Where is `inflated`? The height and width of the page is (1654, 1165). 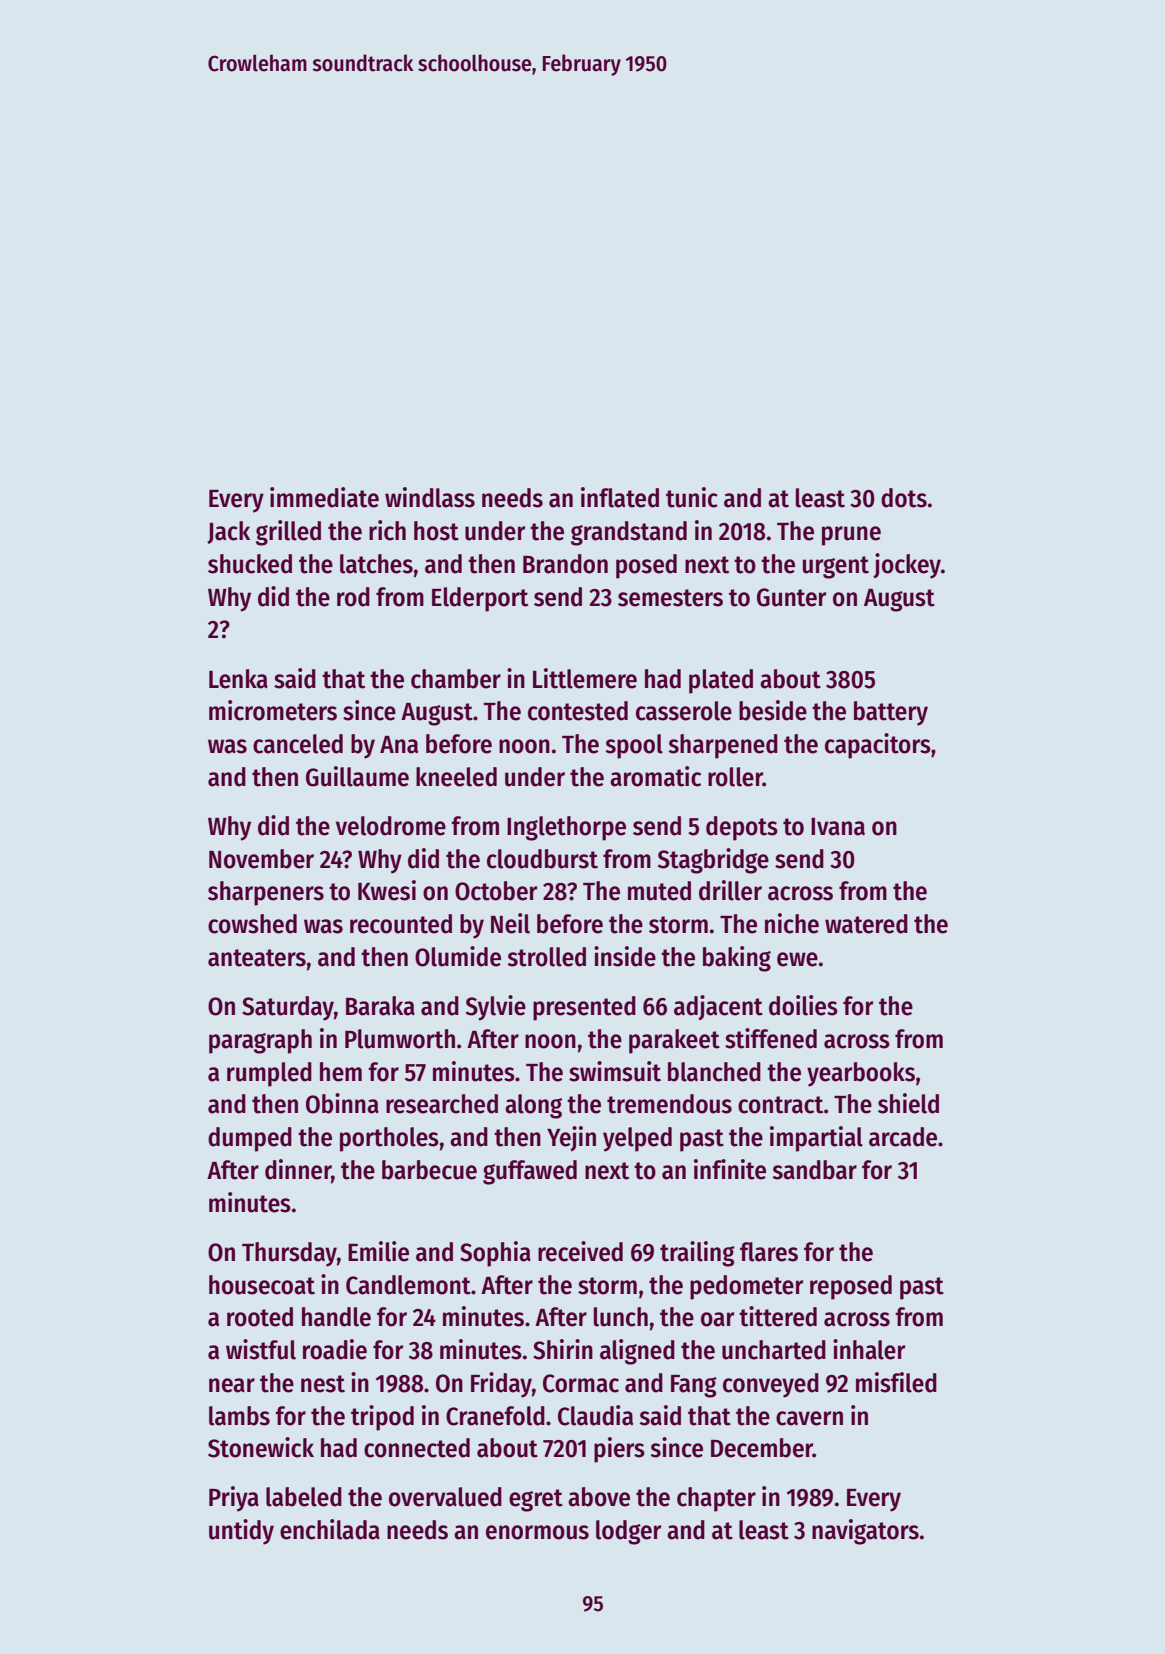 inflated is located at coordinates (620, 497).
